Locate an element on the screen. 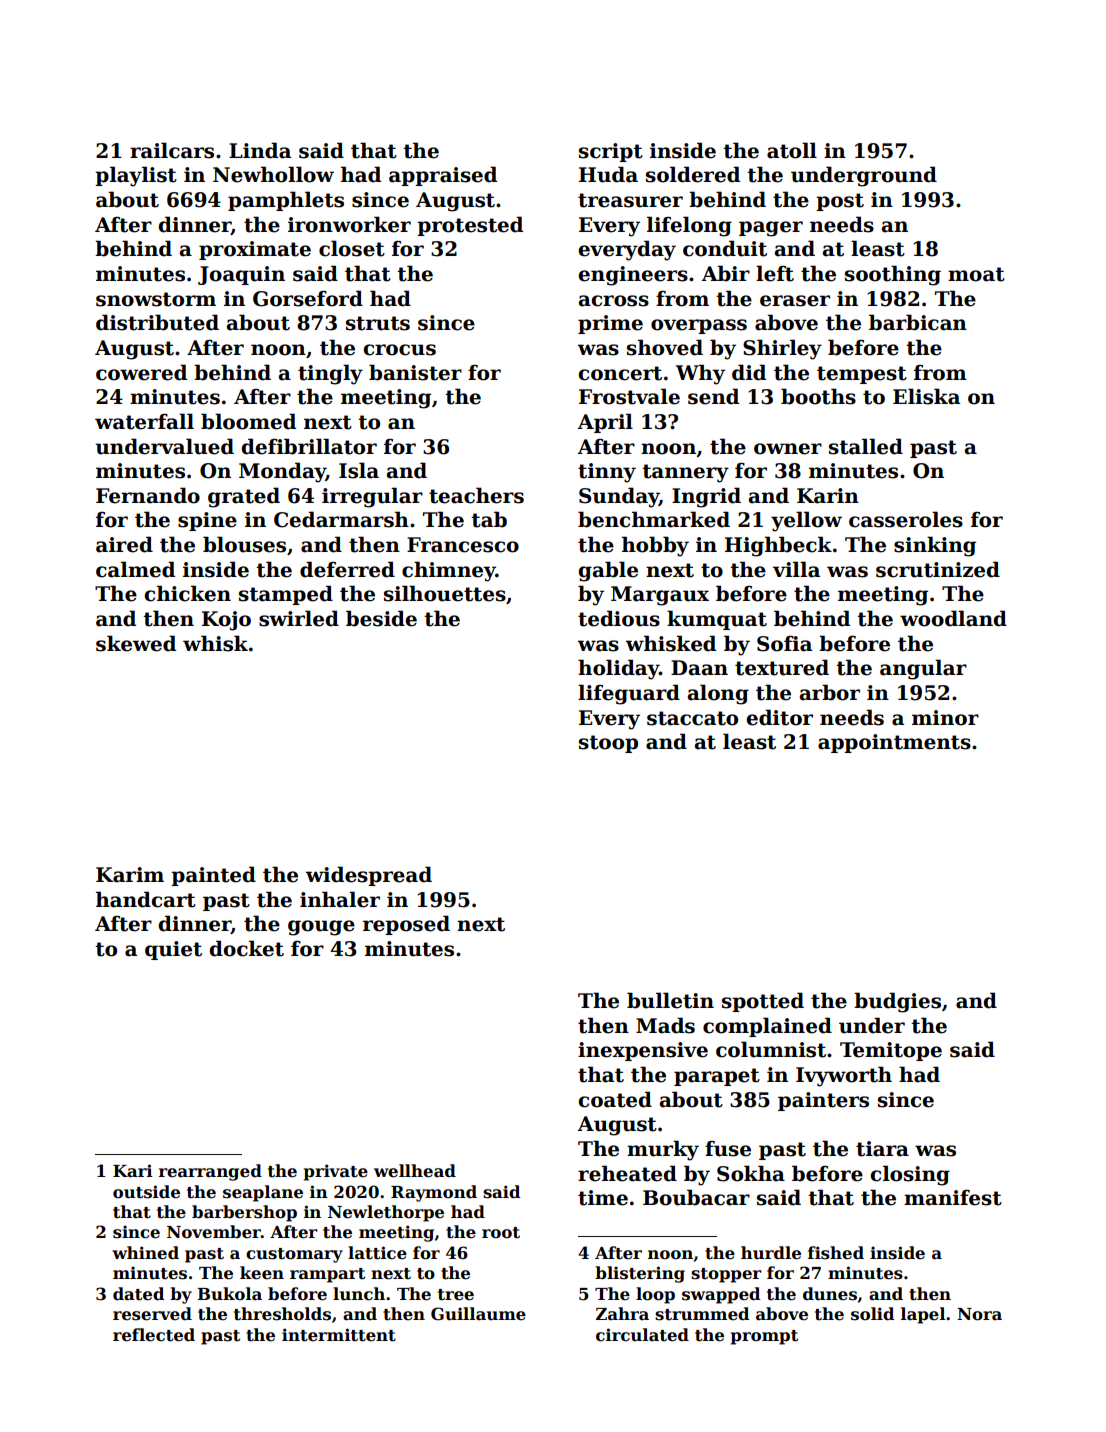 The height and width of the screenshot is (1432, 1106). bulletin is located at coordinates (670, 1000).
